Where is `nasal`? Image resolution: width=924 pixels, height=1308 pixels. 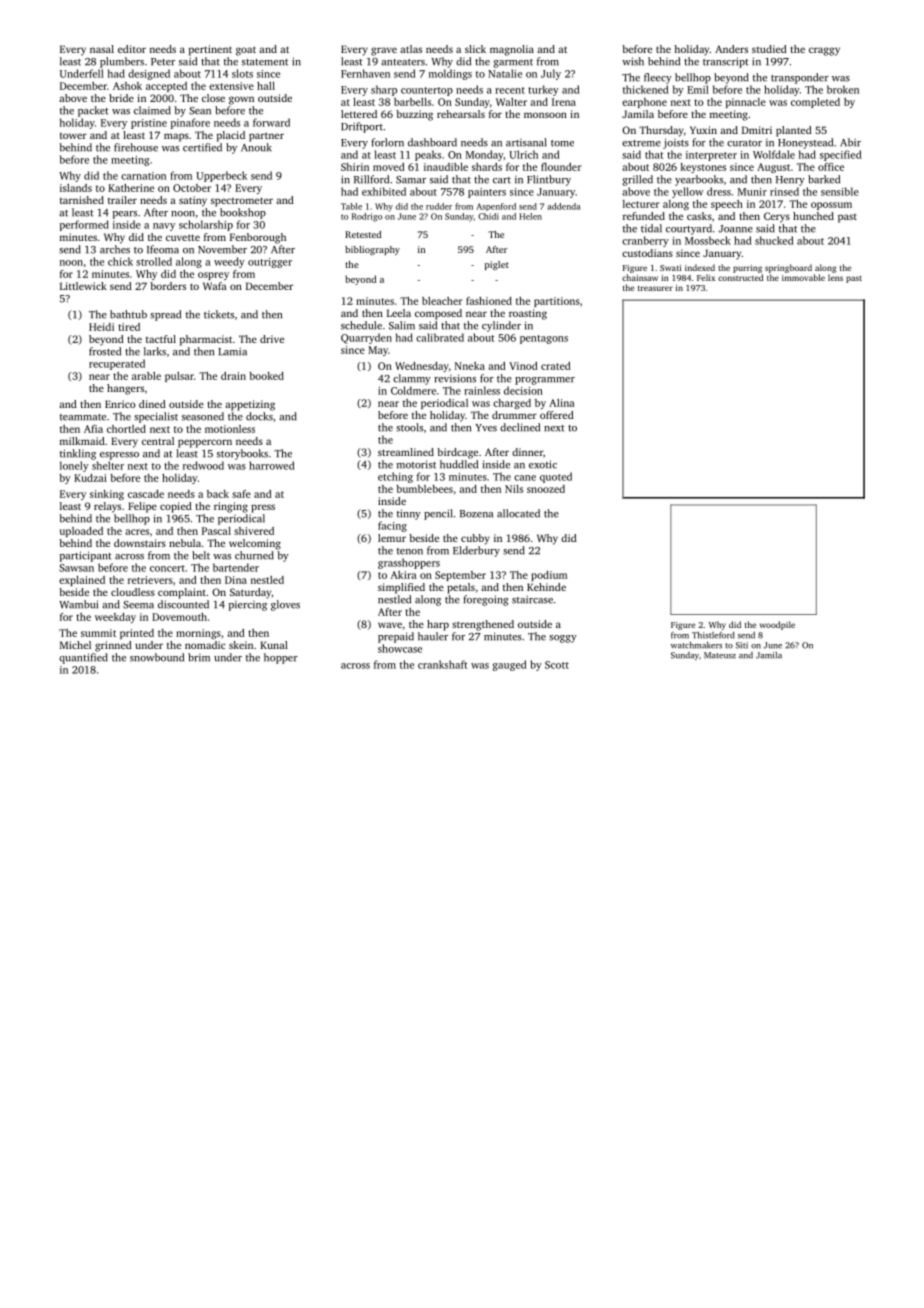 nasal is located at coordinates (102, 49).
